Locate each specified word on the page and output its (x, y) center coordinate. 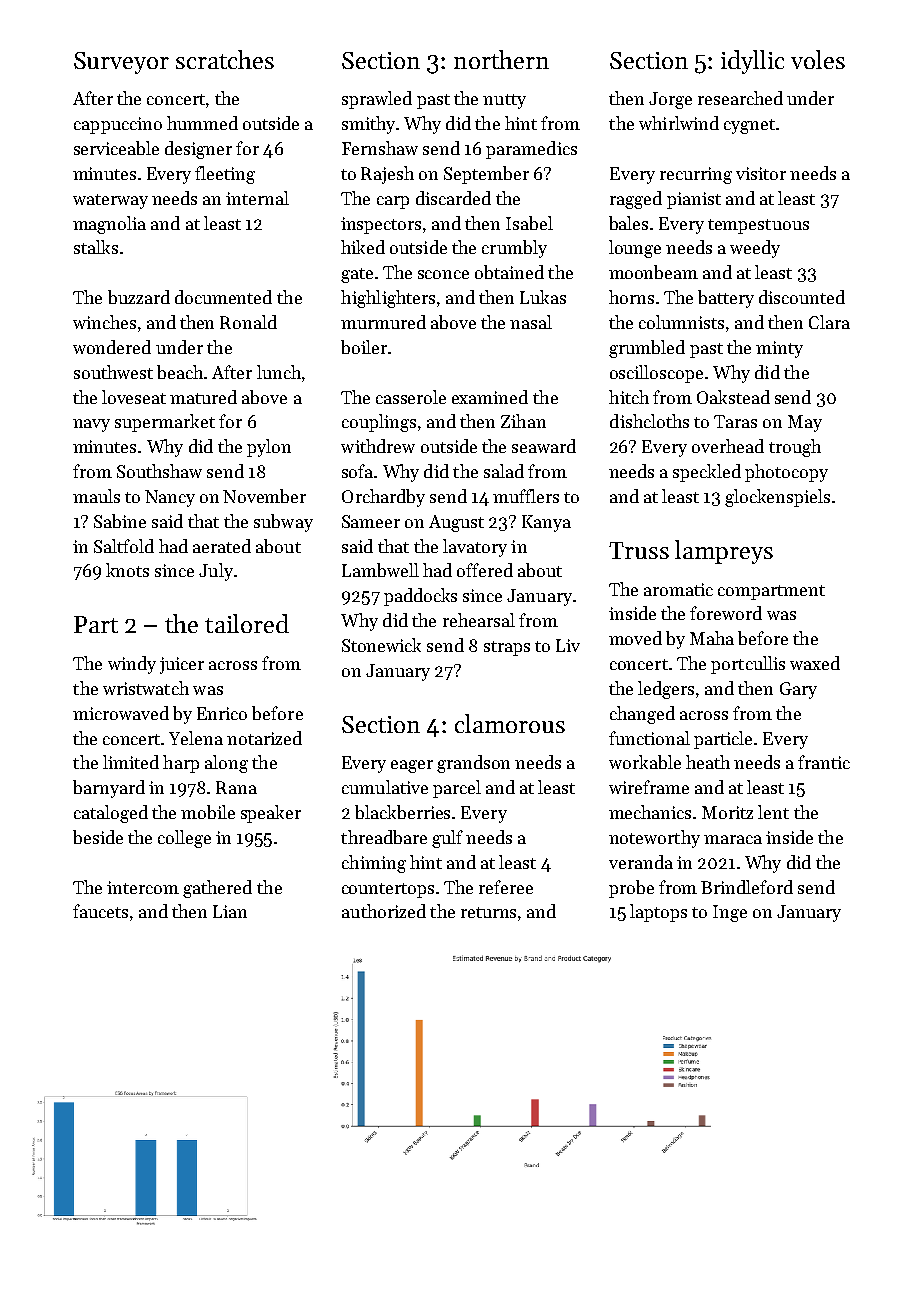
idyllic (752, 62)
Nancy (170, 498)
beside (98, 837)
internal (257, 198)
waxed (815, 663)
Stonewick (381, 645)
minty (779, 349)
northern (501, 59)
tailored (247, 623)
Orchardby (383, 498)
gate (357, 275)
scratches (225, 59)
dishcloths (649, 421)
